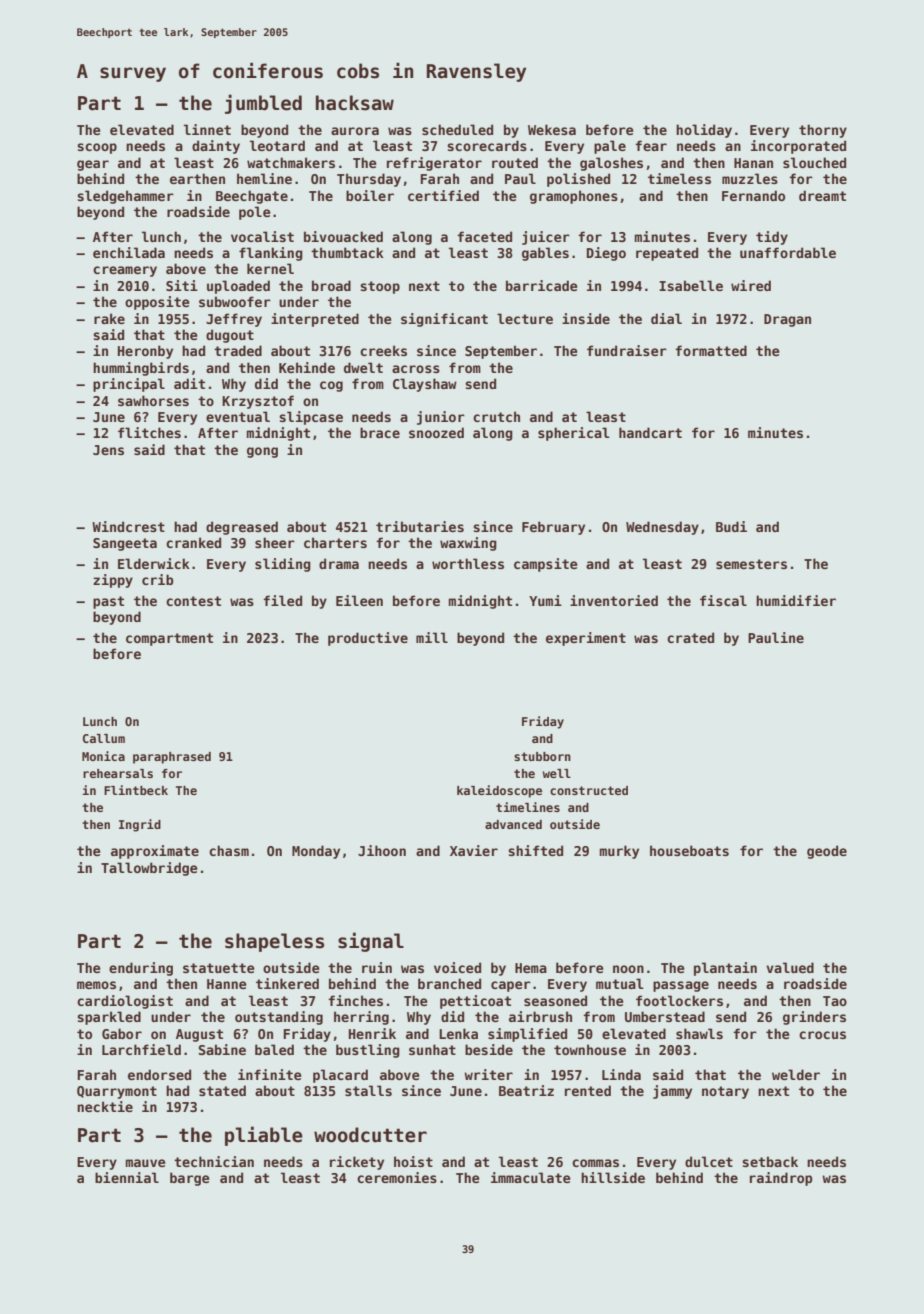 The width and height of the document is (924, 1314). I want to click on geode, so click(827, 852).
